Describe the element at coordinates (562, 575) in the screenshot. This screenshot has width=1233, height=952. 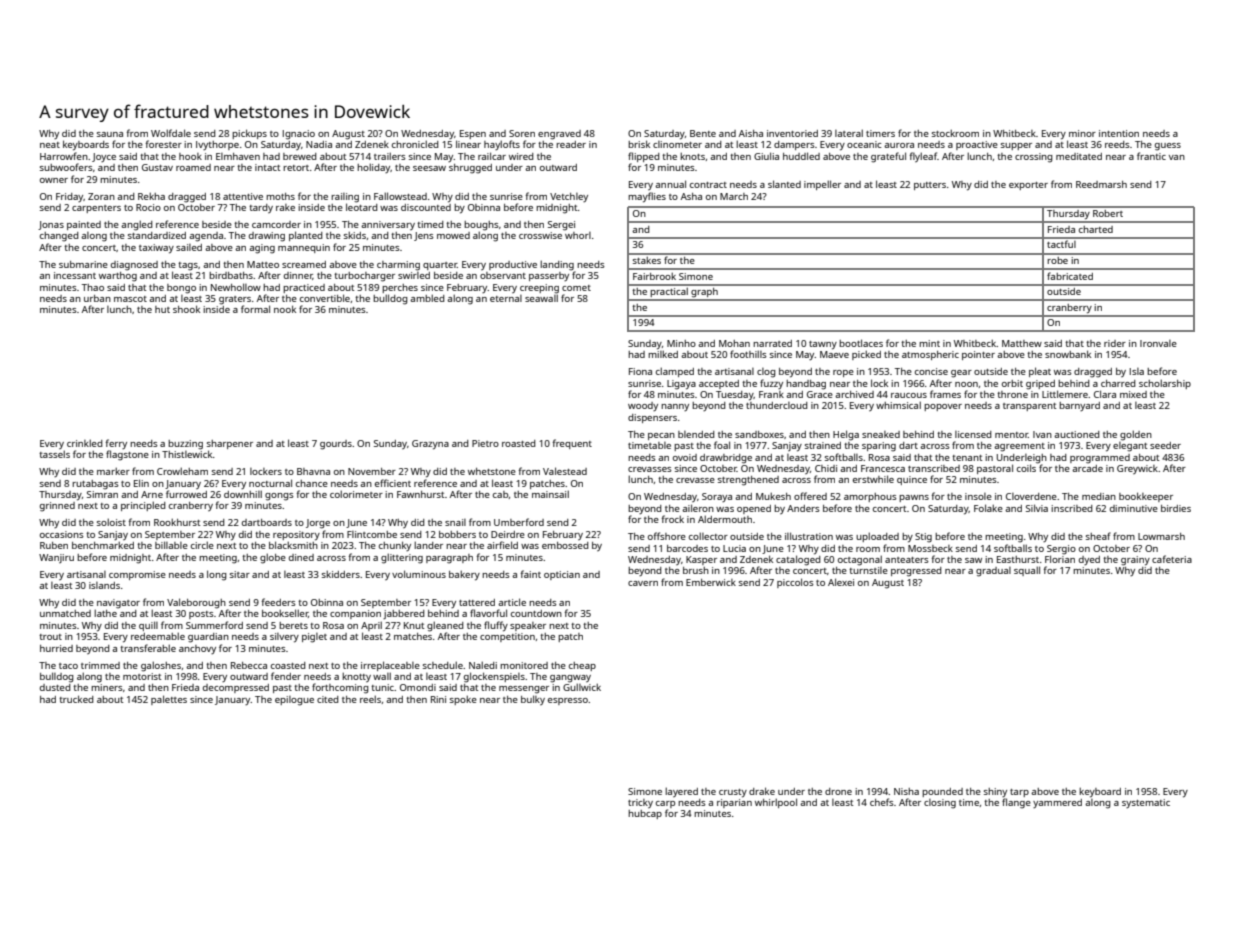
I see `optician` at that location.
